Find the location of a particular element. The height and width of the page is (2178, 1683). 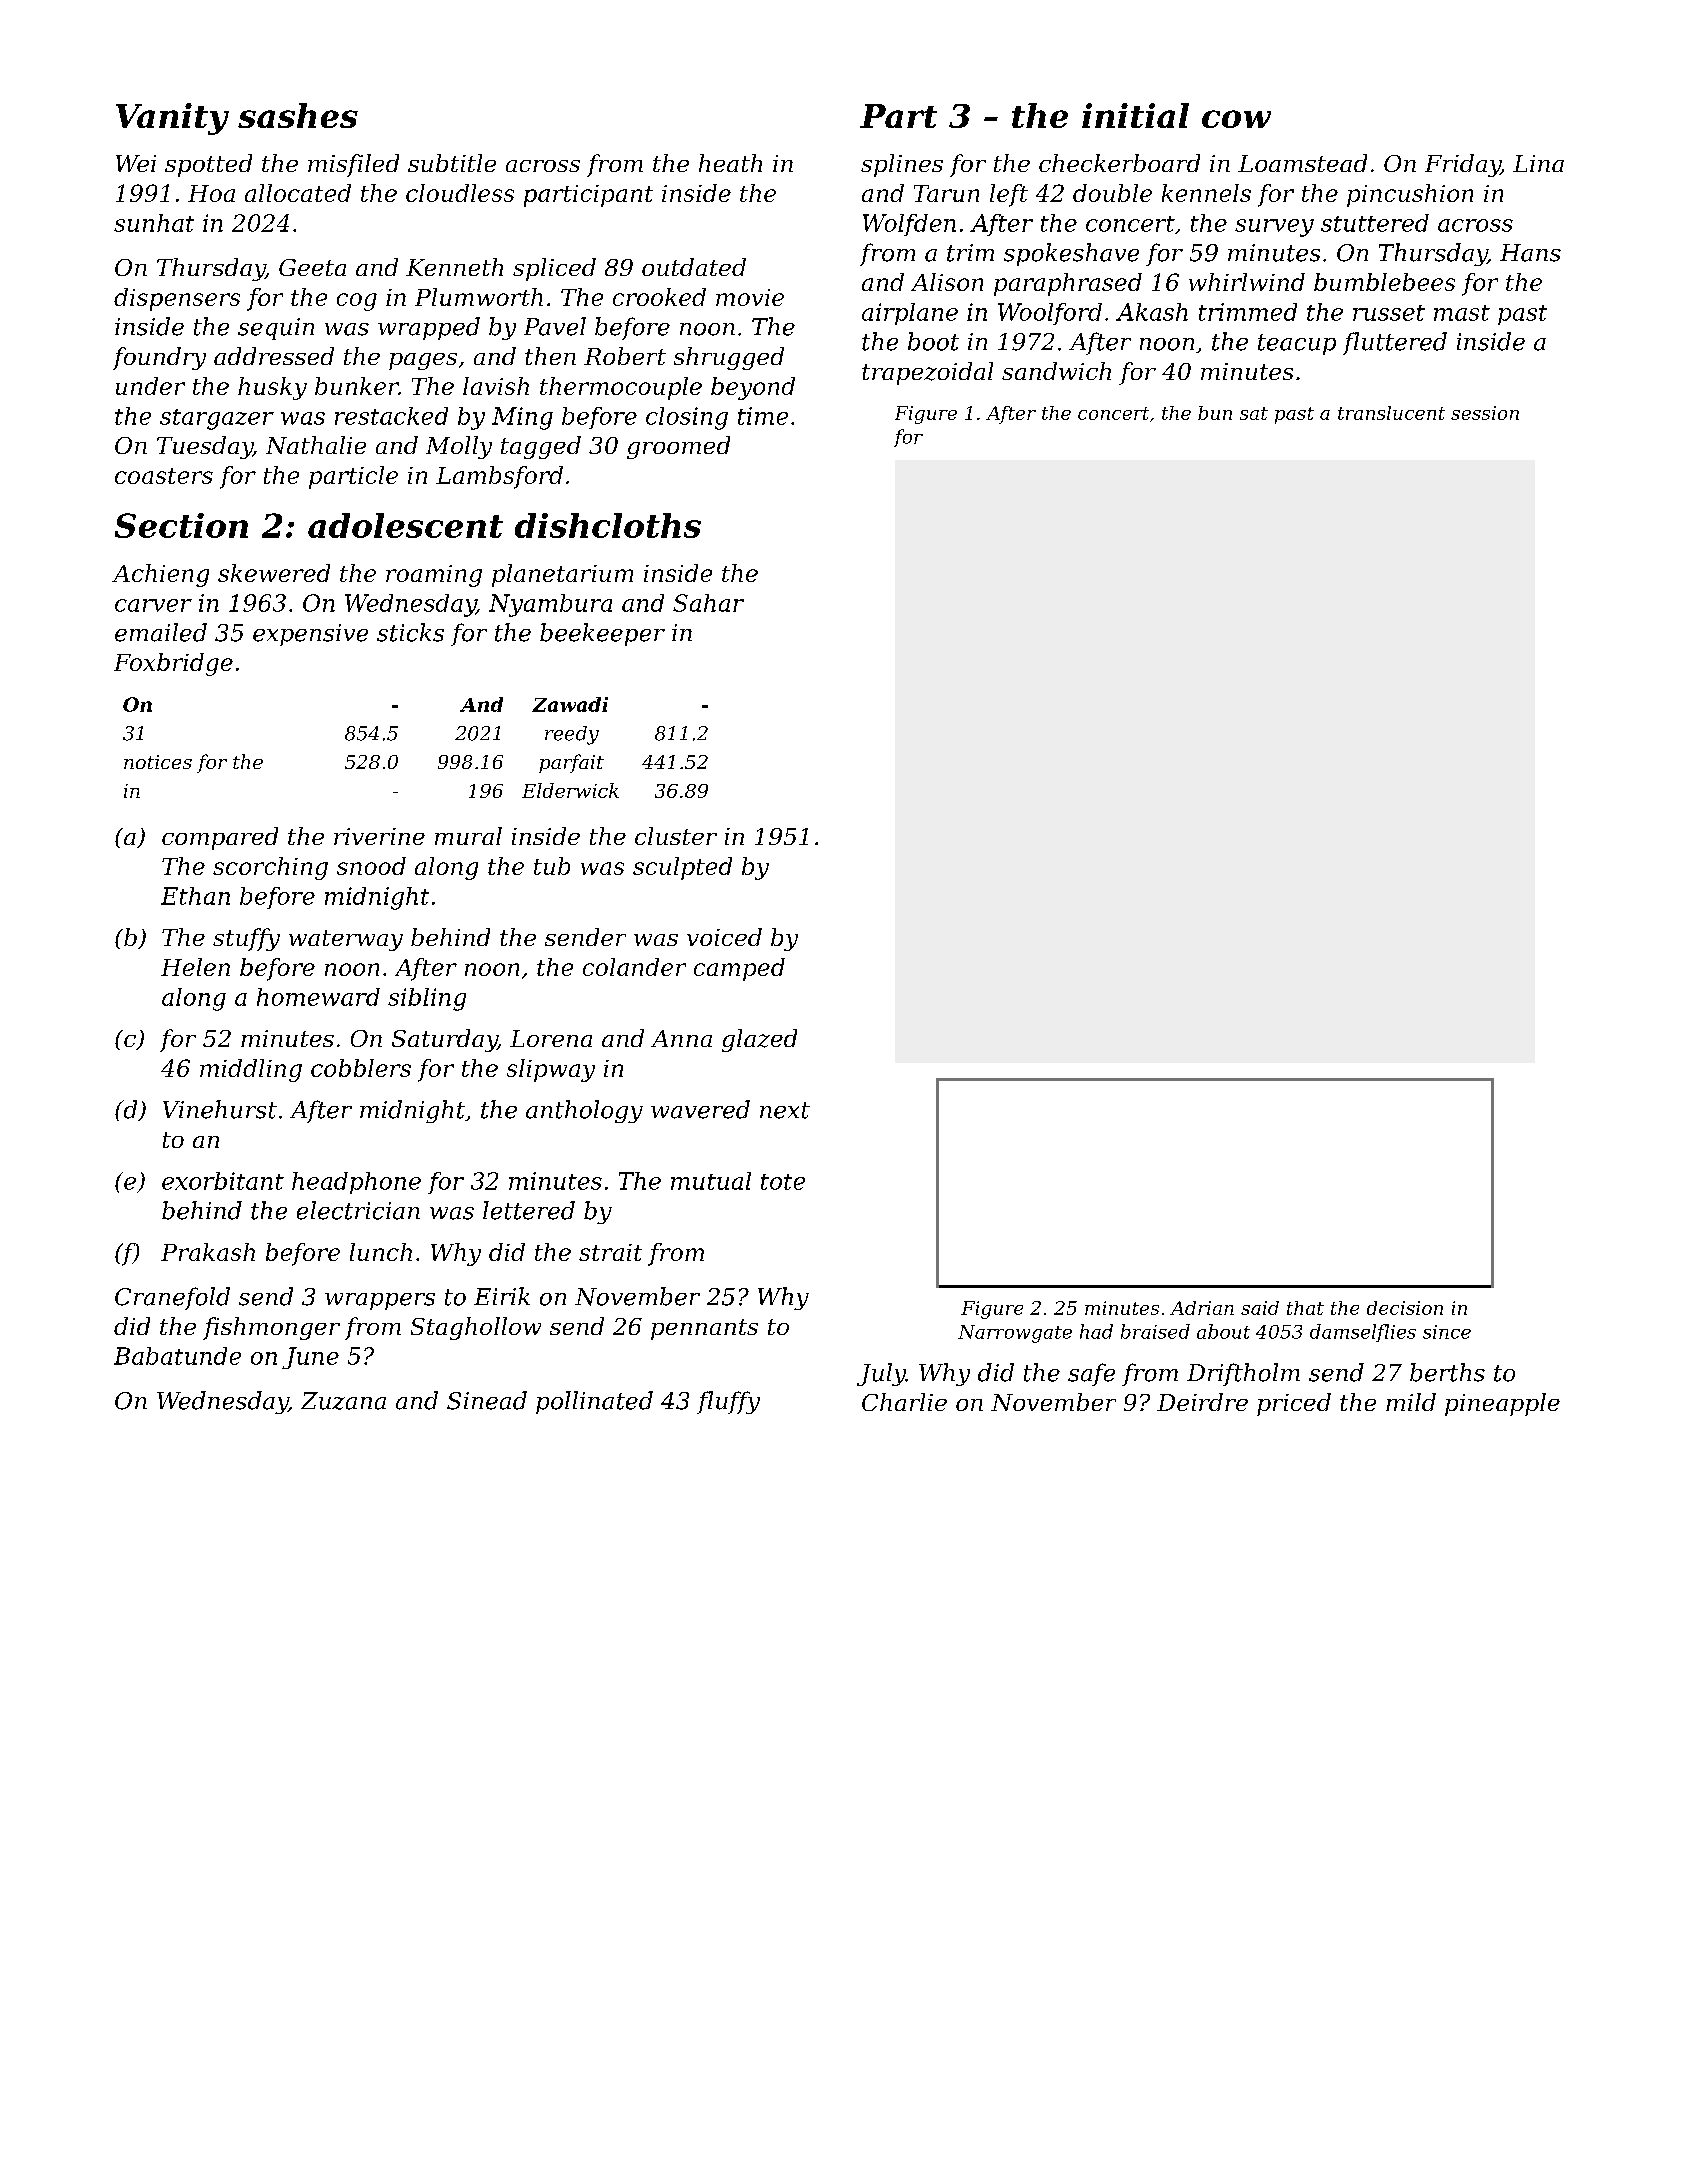

that is located at coordinates (1305, 1308).
